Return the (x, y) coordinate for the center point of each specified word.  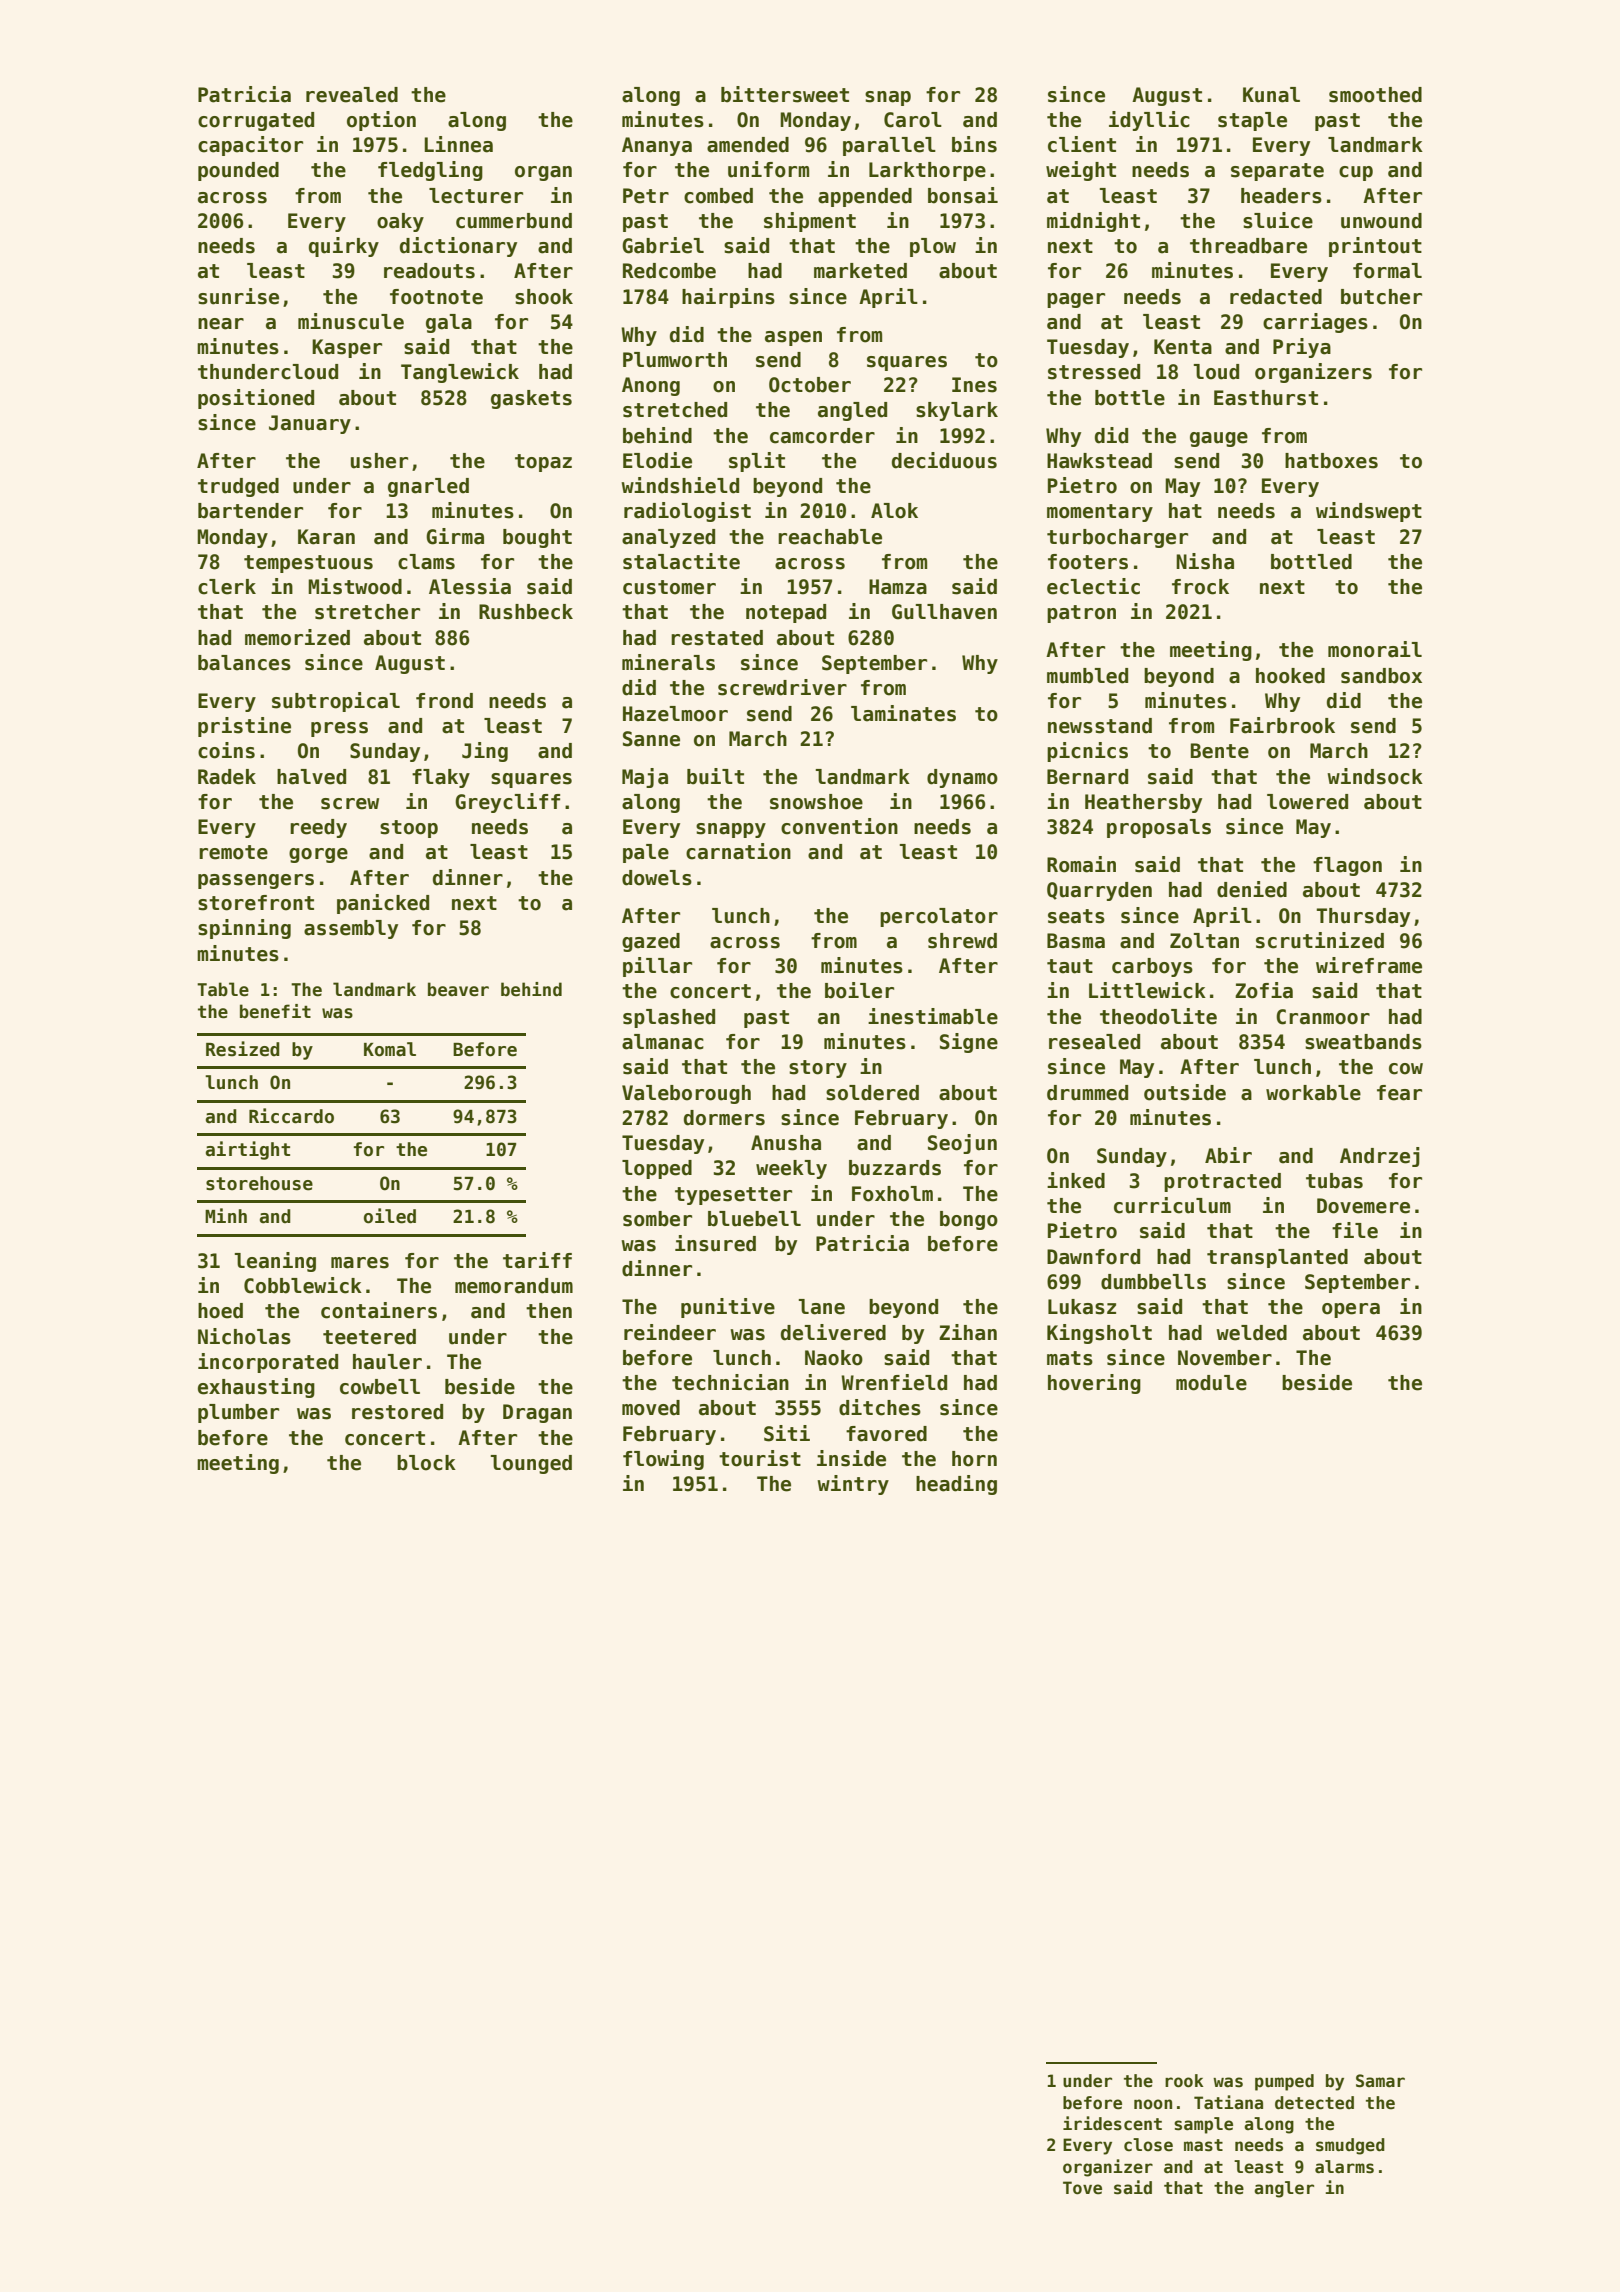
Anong (651, 386)
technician (730, 1382)
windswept (1369, 512)
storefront (256, 903)
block (426, 1463)
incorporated (268, 1363)
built (715, 776)
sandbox (1381, 676)
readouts (429, 271)
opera (1351, 1310)
